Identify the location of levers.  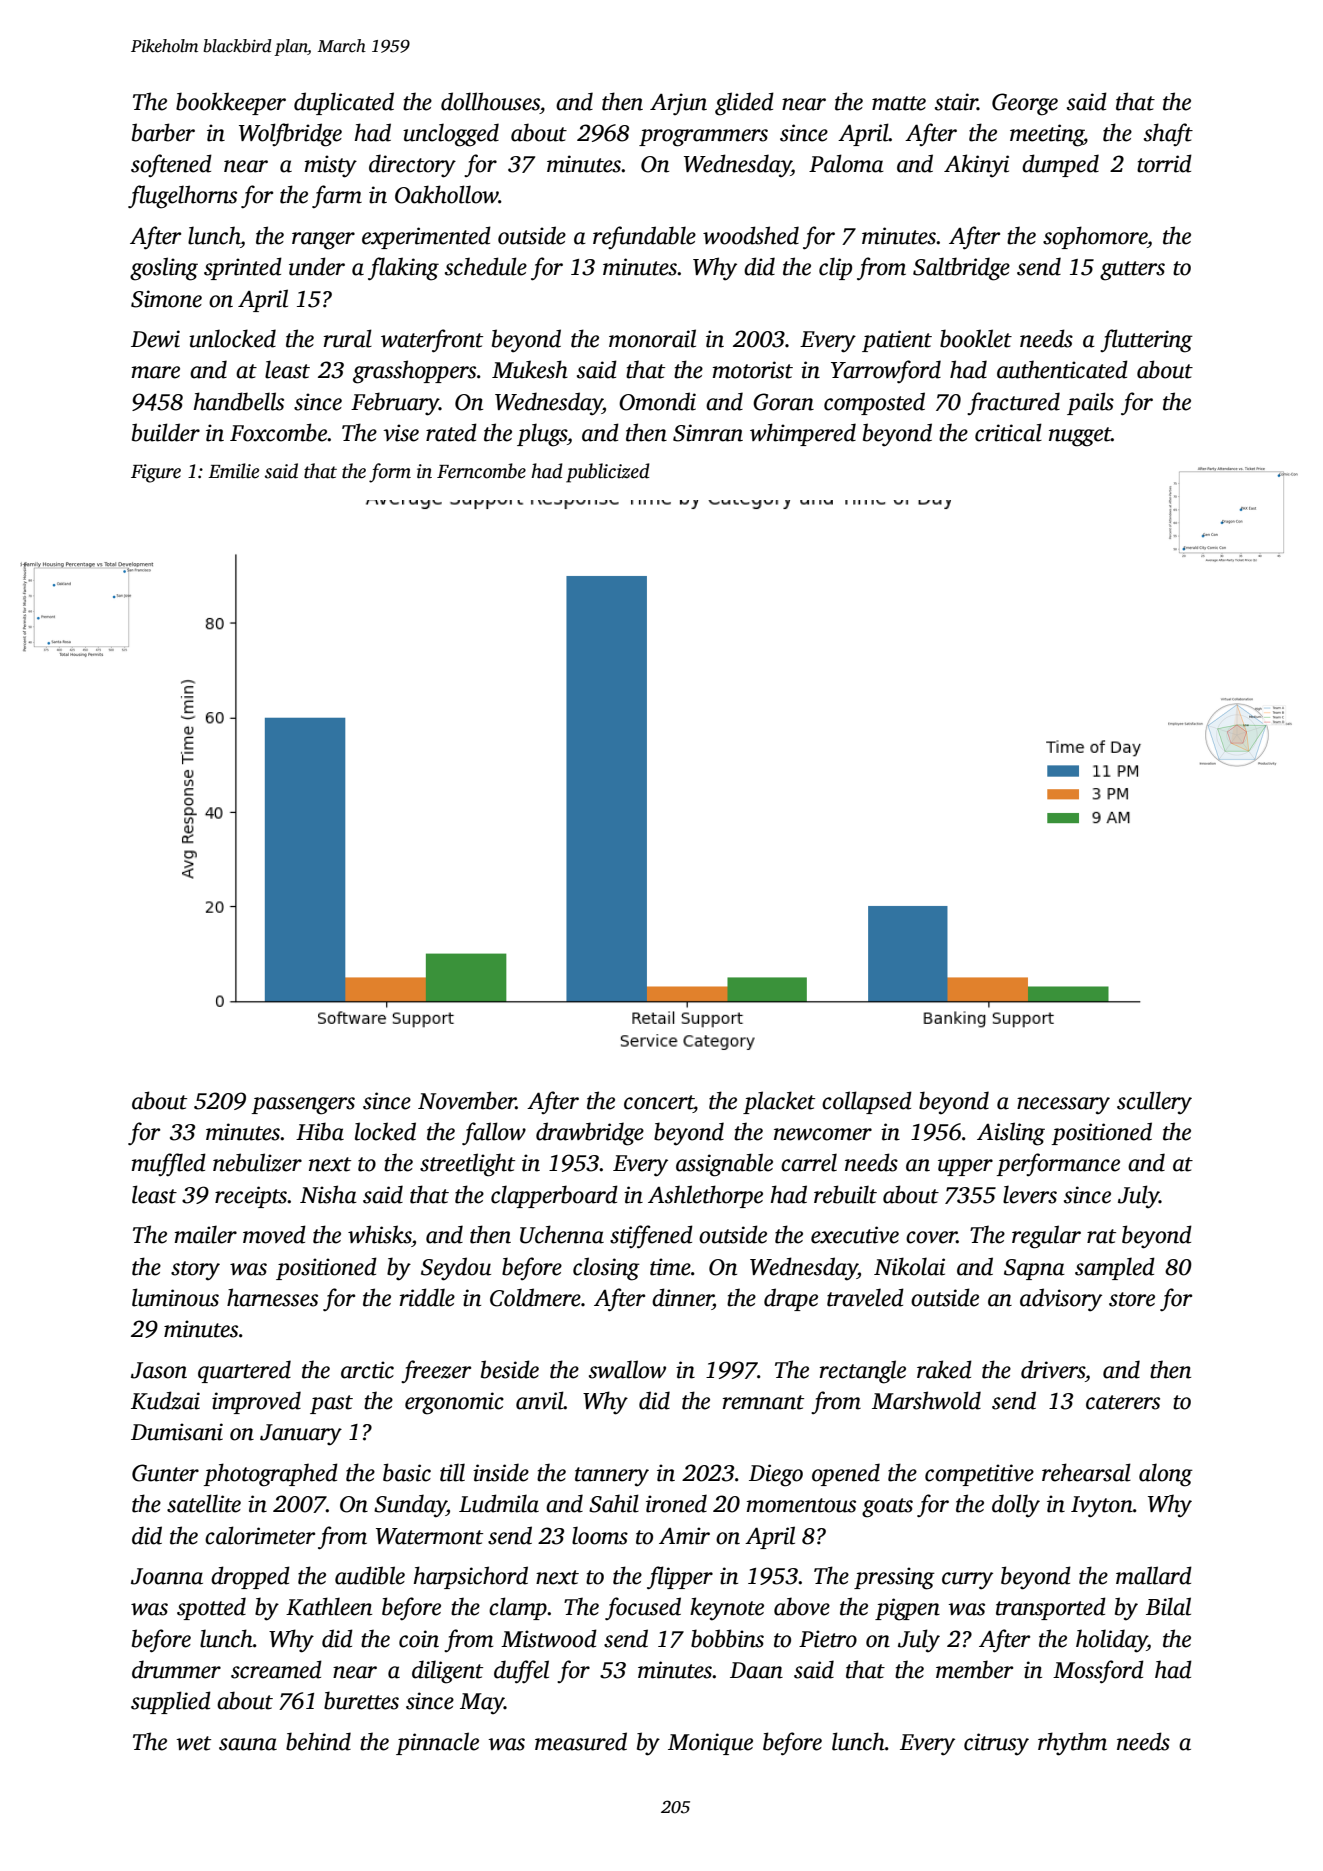
(1030, 1194).
